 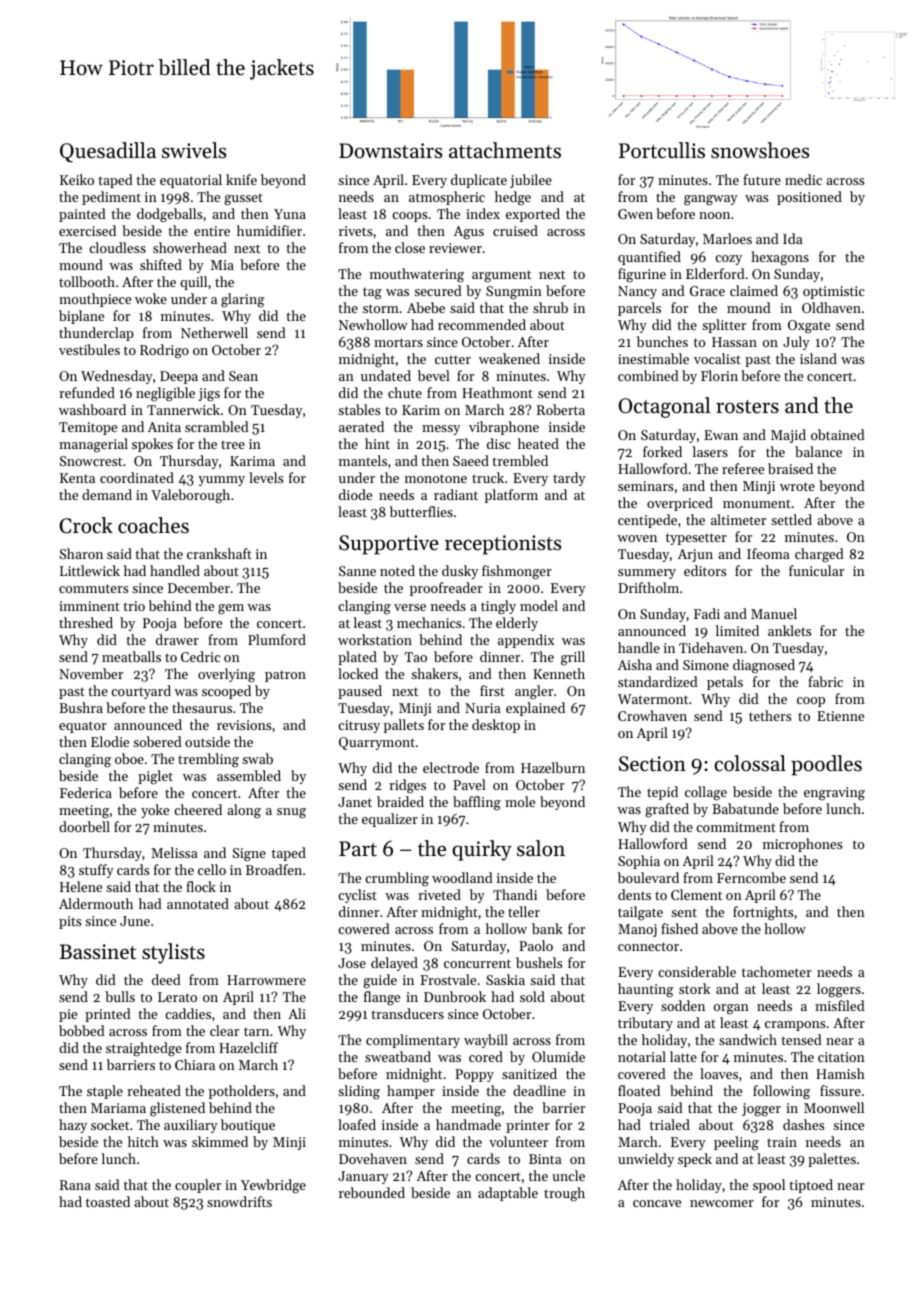 What do you see at coordinates (357, 658) in the screenshot?
I see `plated` at bounding box center [357, 658].
